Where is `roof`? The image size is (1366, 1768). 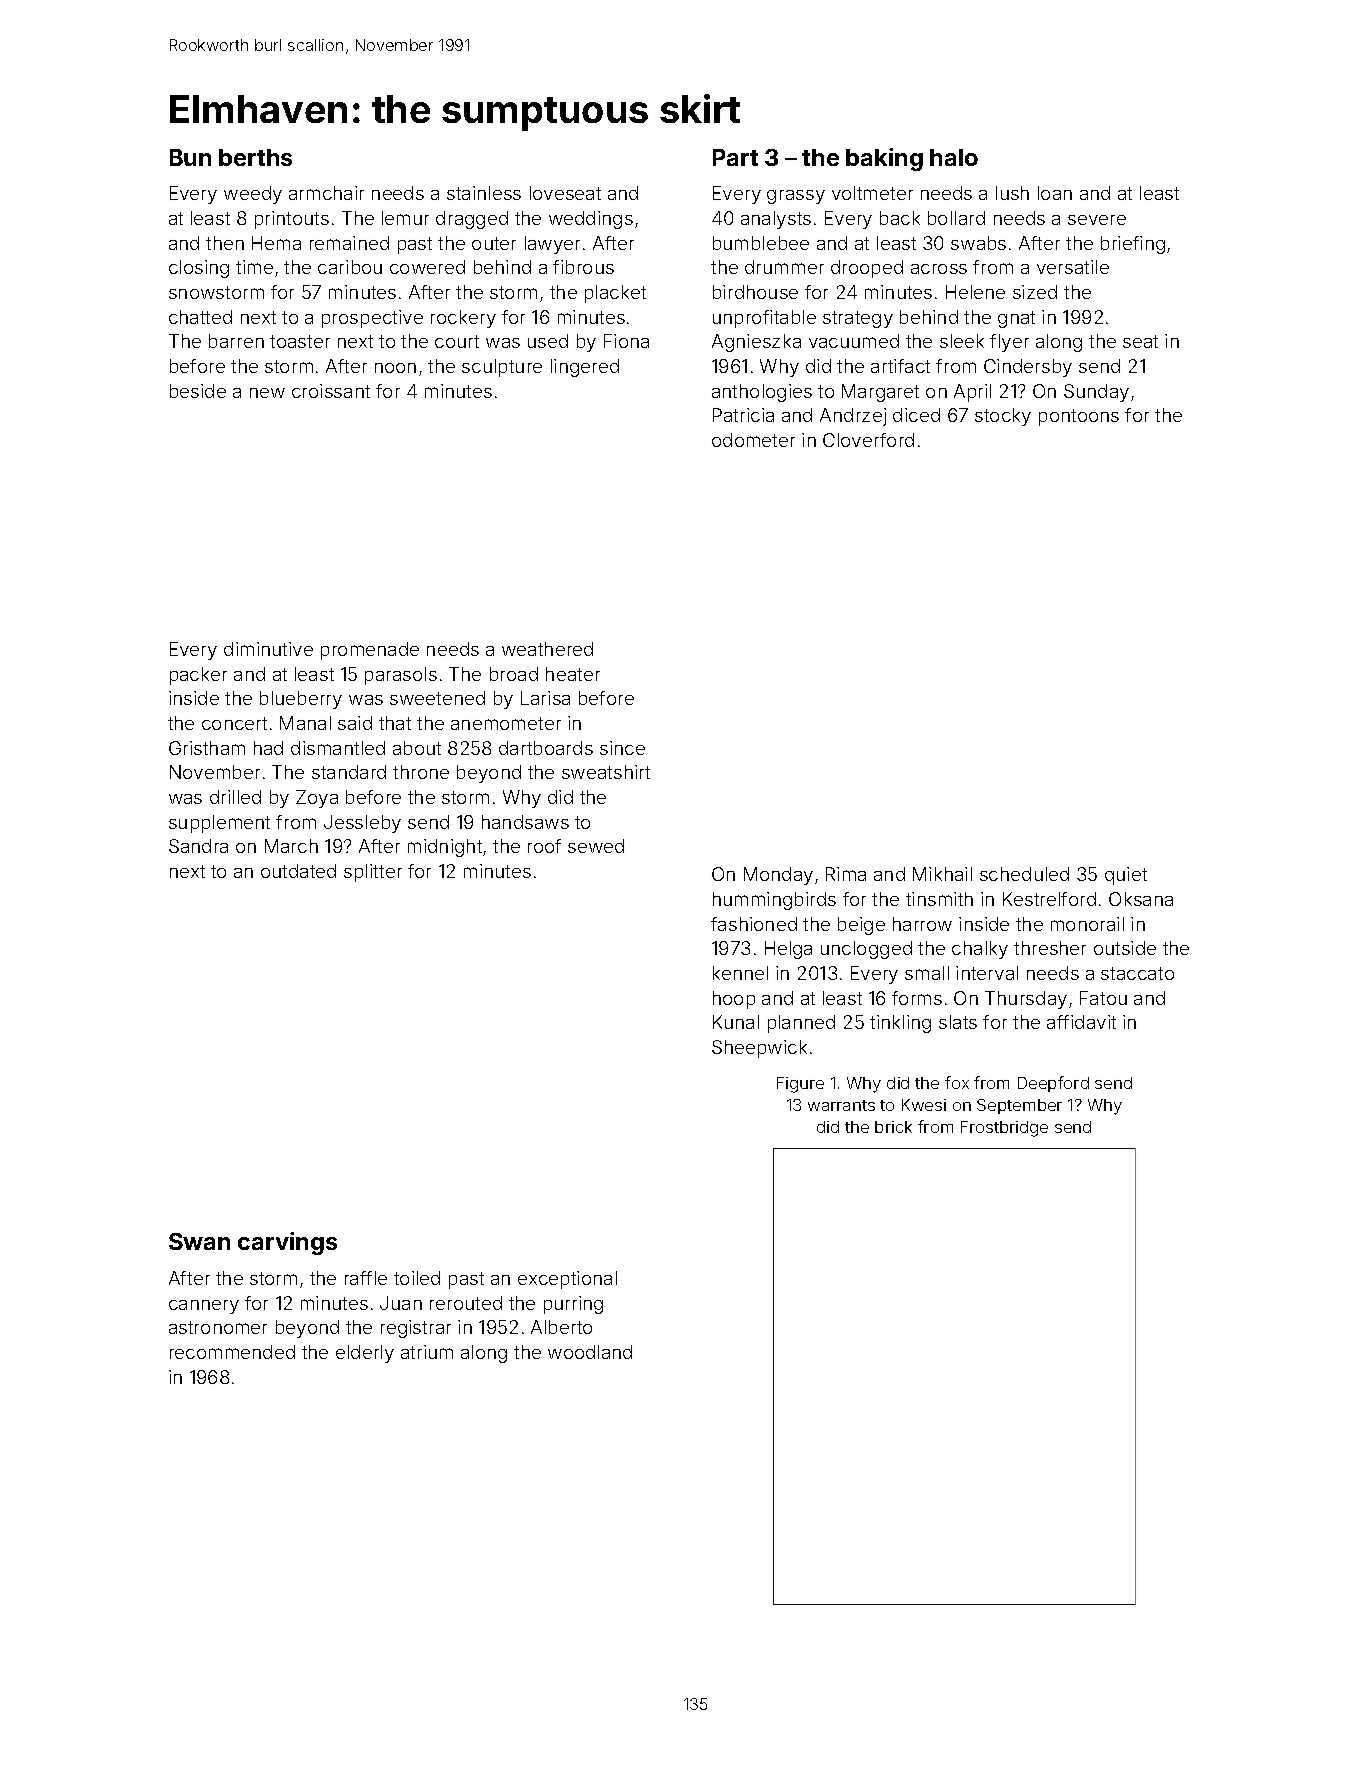 roof is located at coordinates (544, 846).
